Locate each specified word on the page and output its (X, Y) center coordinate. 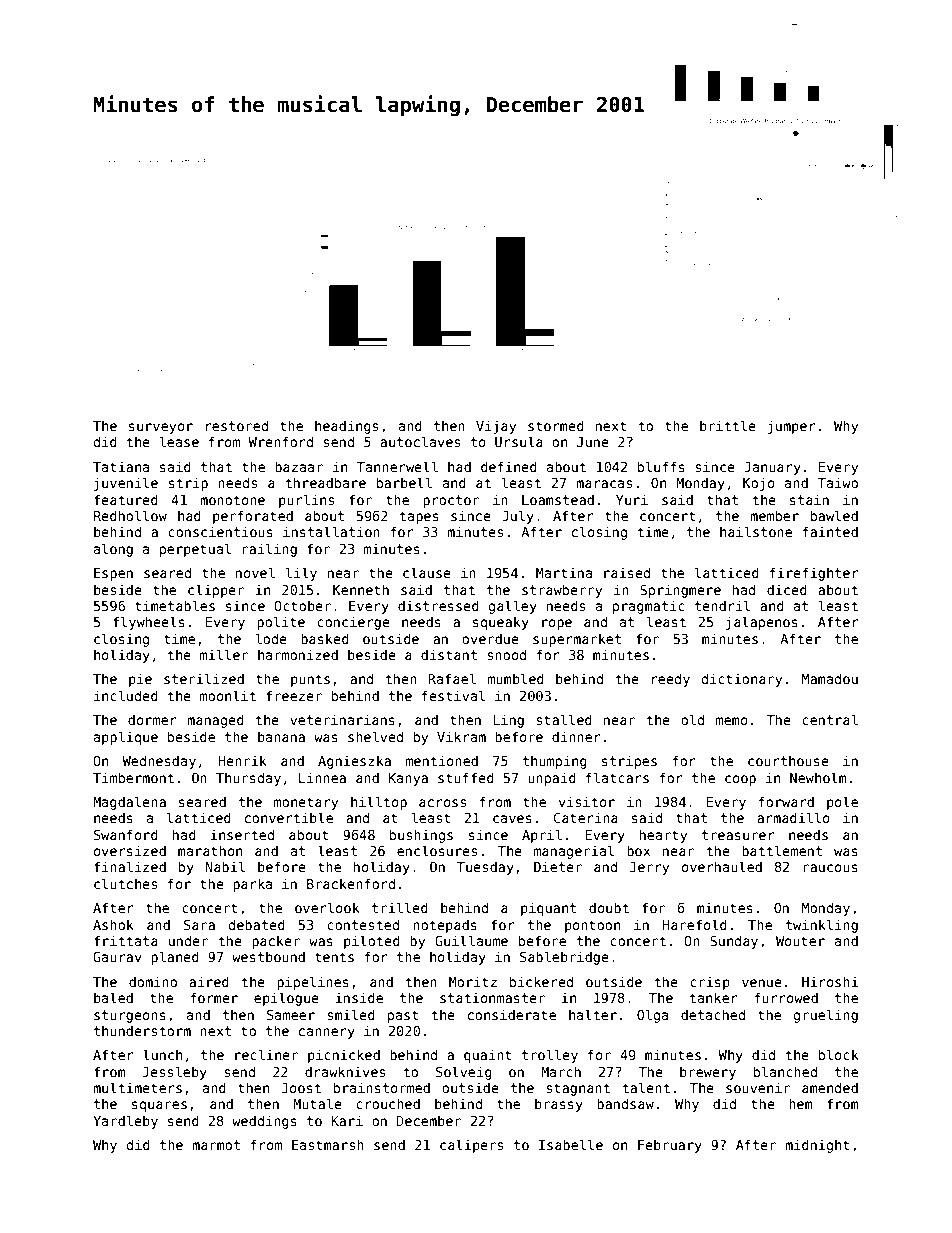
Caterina (586, 817)
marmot (216, 1145)
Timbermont (133, 777)
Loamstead (558, 499)
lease (179, 441)
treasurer (738, 835)
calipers (471, 1146)
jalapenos (762, 623)
